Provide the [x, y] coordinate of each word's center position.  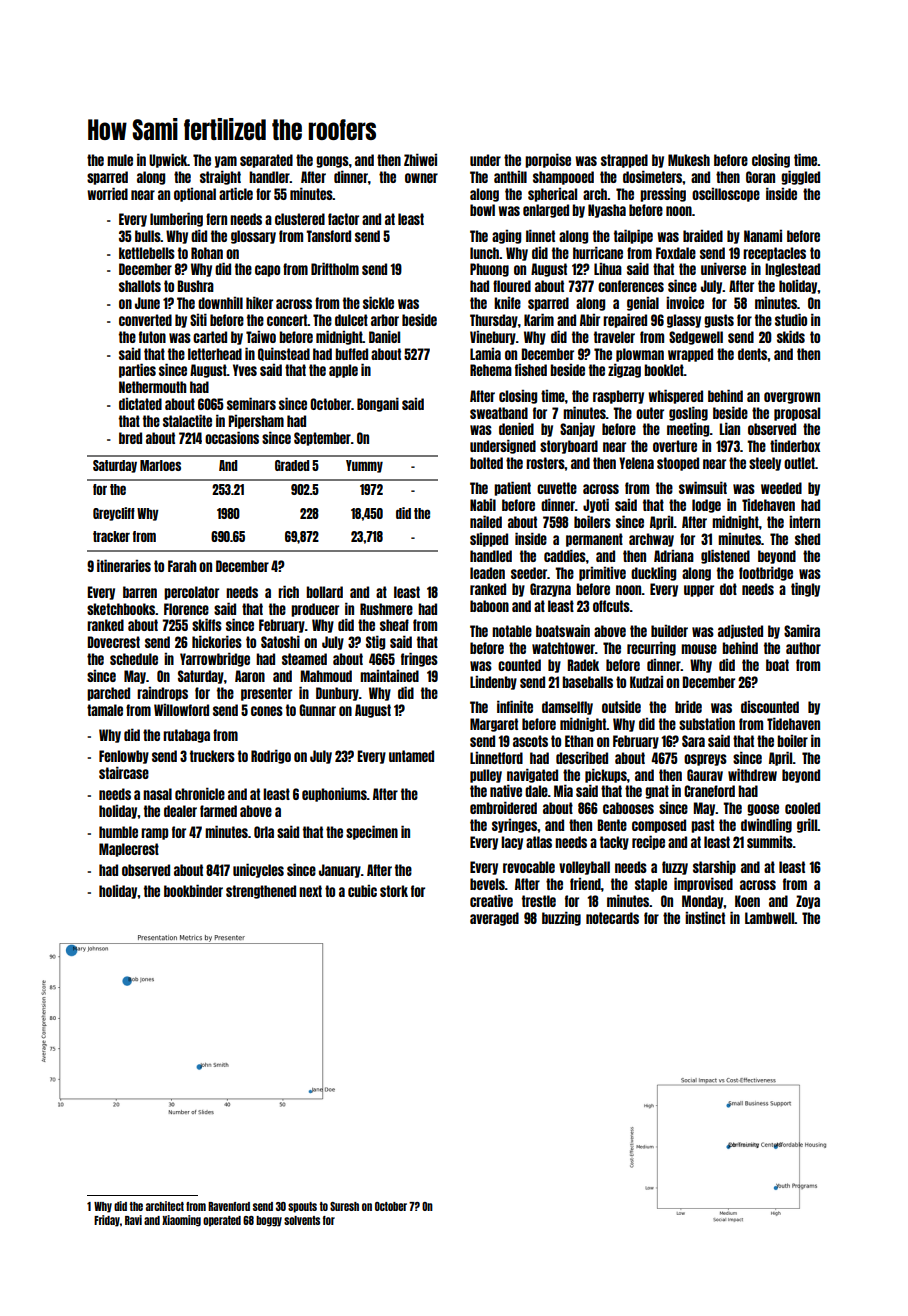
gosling [688, 413]
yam [226, 162]
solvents [302, 1220]
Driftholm [335, 268]
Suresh [344, 1206]
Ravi [133, 1220]
